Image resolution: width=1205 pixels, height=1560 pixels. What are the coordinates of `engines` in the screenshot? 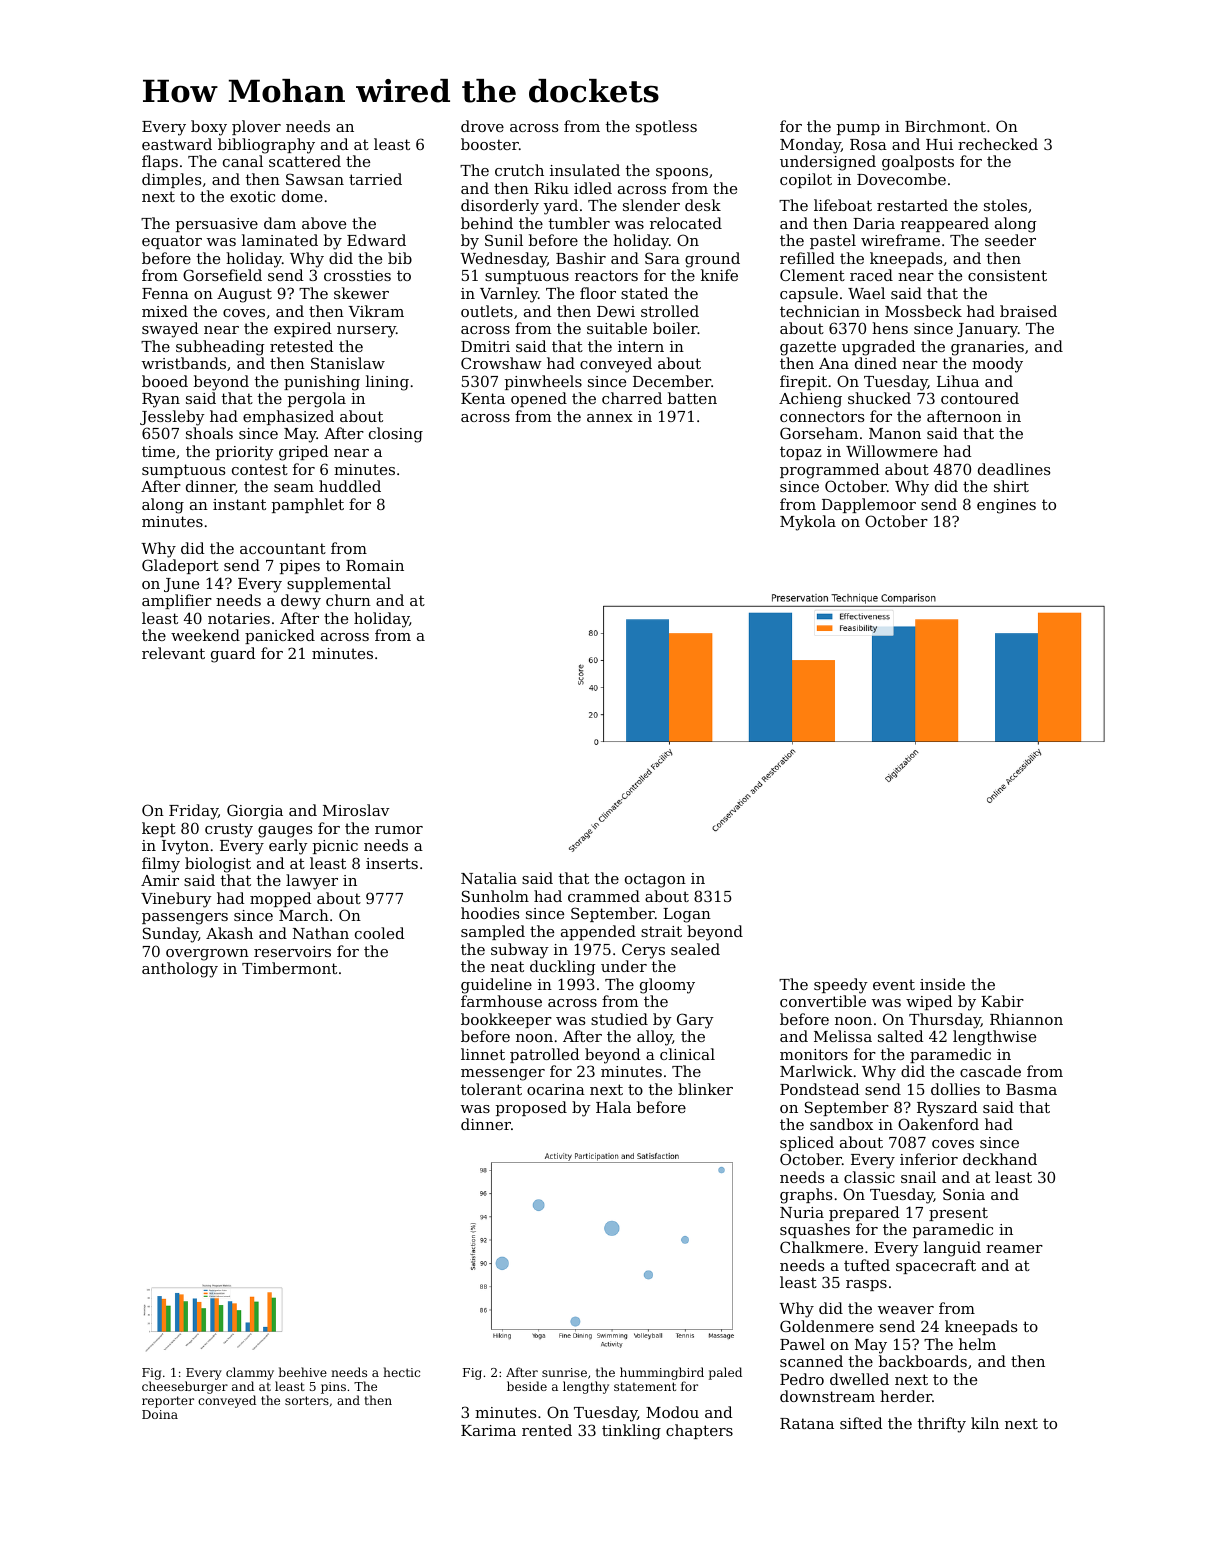 It's located at (1006, 506).
